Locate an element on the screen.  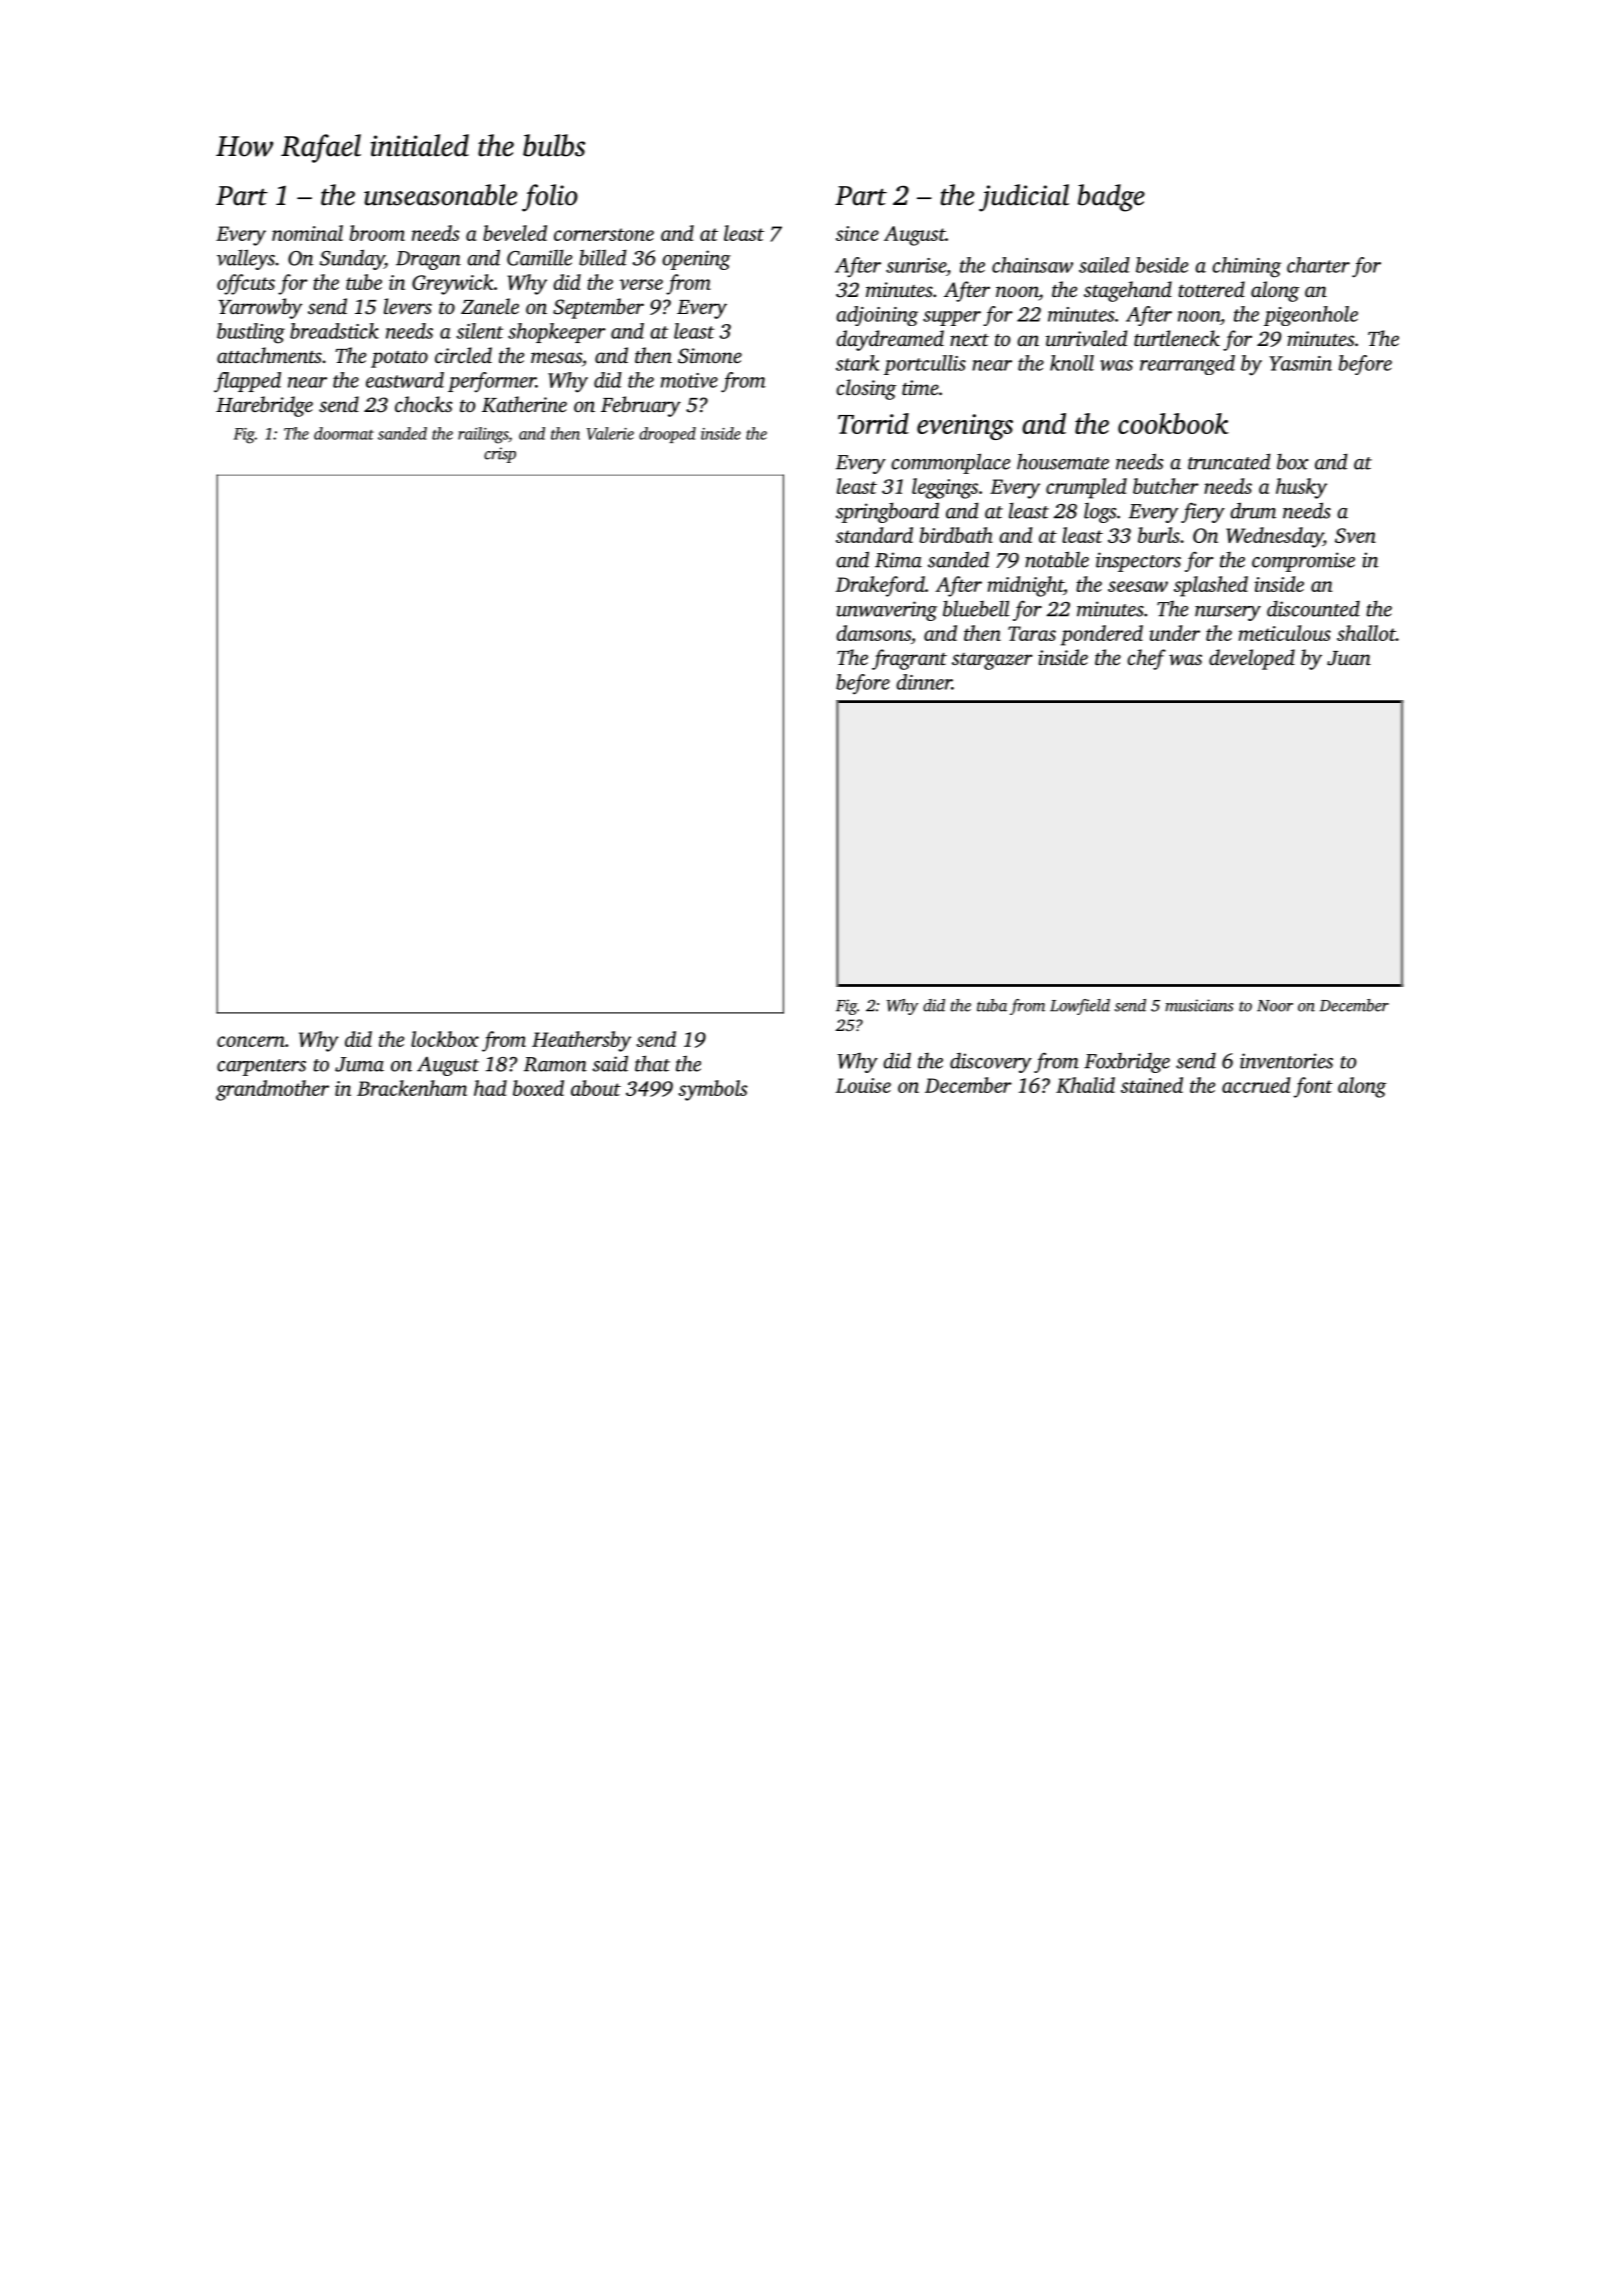
drooped is located at coordinates (667, 435).
